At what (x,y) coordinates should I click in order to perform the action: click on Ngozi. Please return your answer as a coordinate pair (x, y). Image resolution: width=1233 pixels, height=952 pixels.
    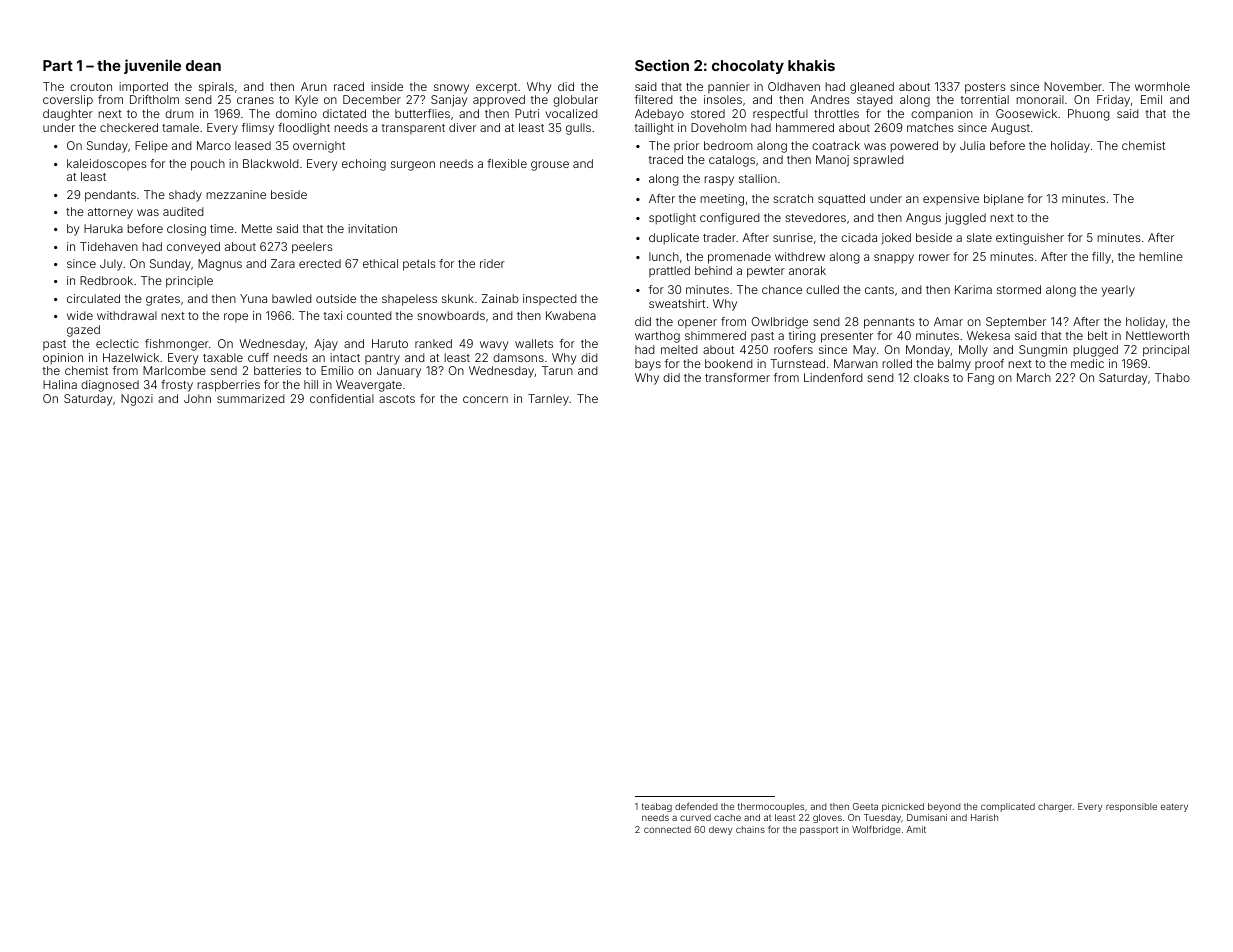
    Looking at the image, I should click on (137, 400).
